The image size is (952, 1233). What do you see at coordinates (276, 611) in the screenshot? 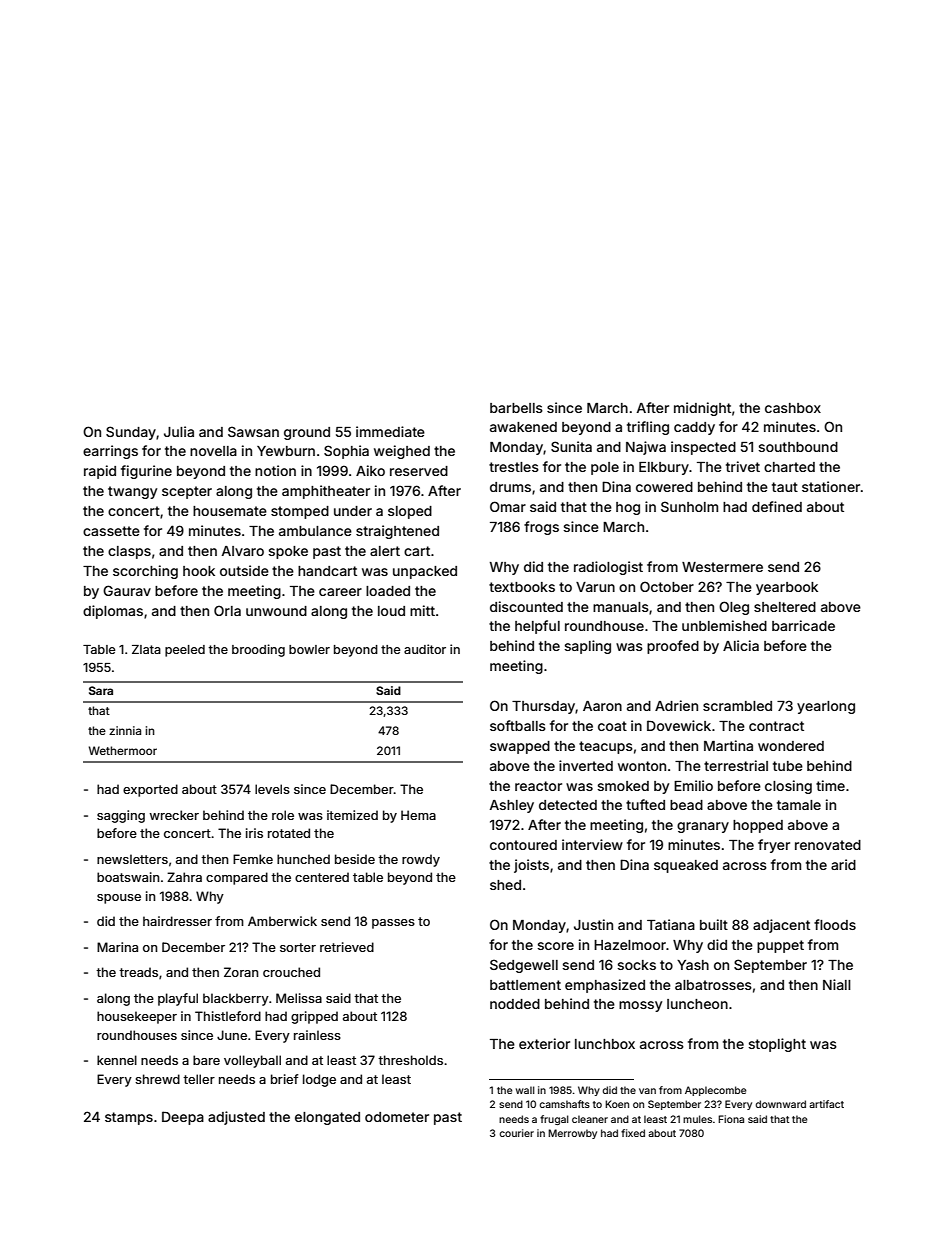
I see `unwound` at bounding box center [276, 611].
